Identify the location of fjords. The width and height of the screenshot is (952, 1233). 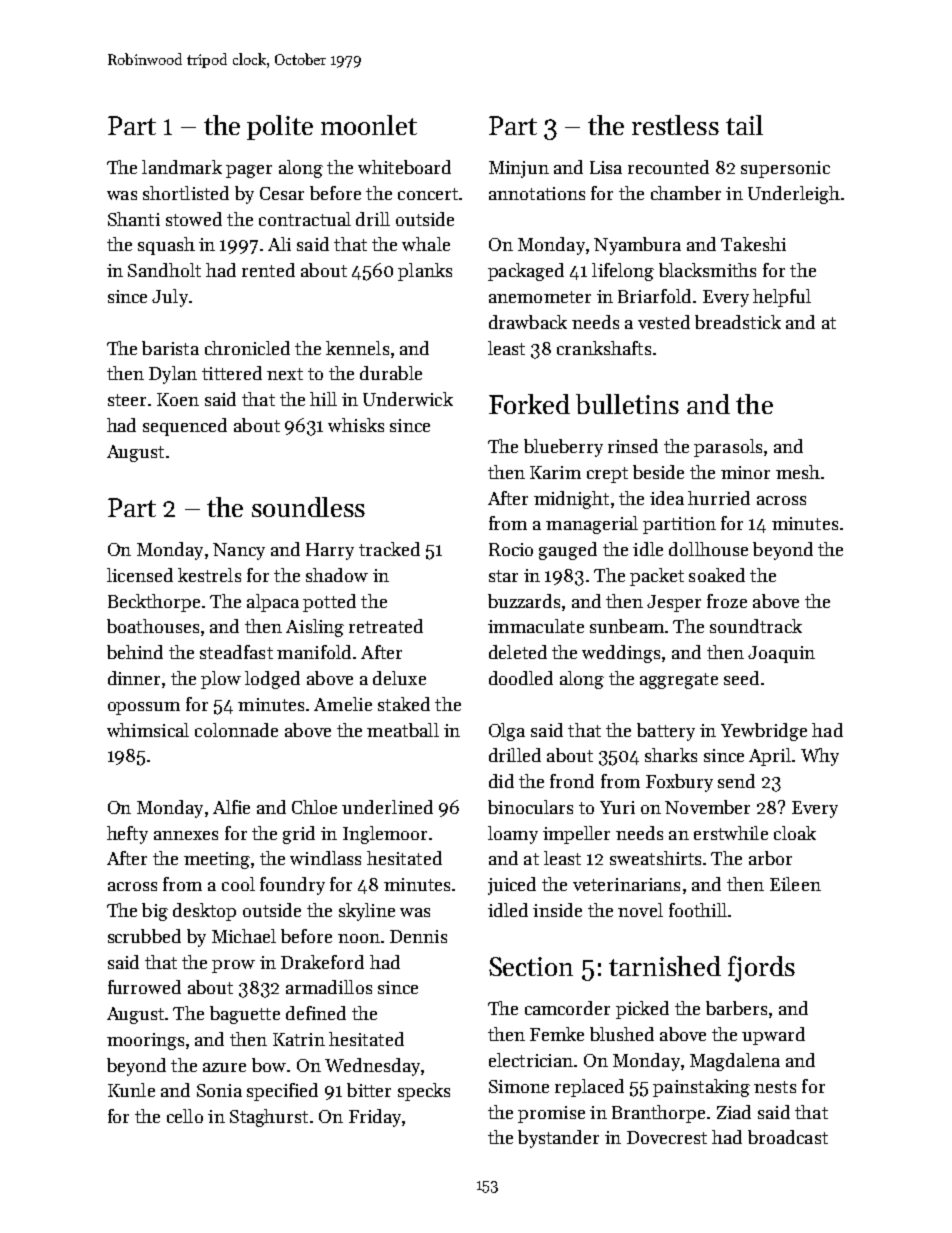
(761, 969).
